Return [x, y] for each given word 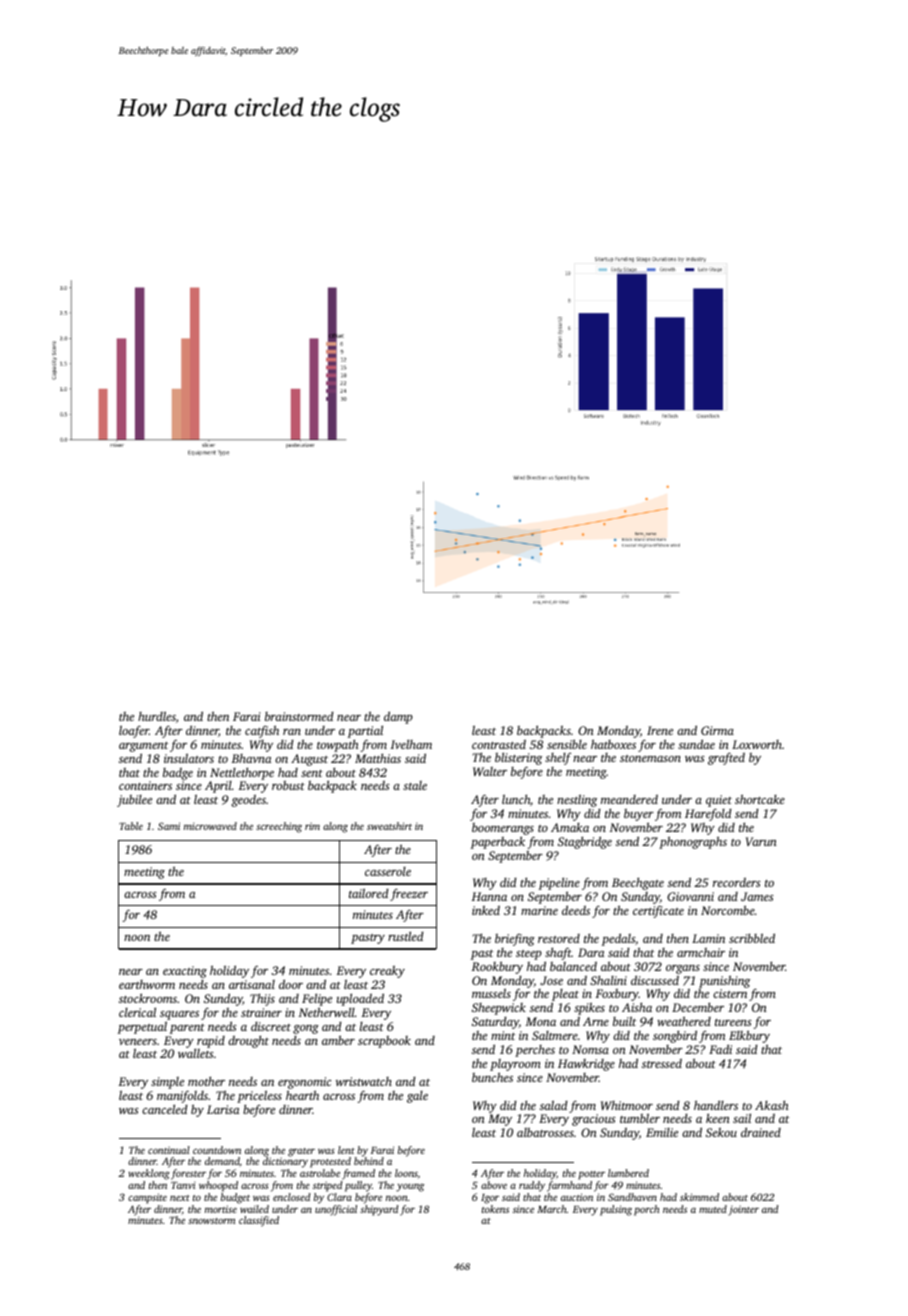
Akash [772, 1105]
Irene [660, 730]
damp [398, 717]
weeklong [149, 1174]
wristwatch [364, 1081]
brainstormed [299, 716]
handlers [716, 1105]
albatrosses [545, 1132]
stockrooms [148, 998]
